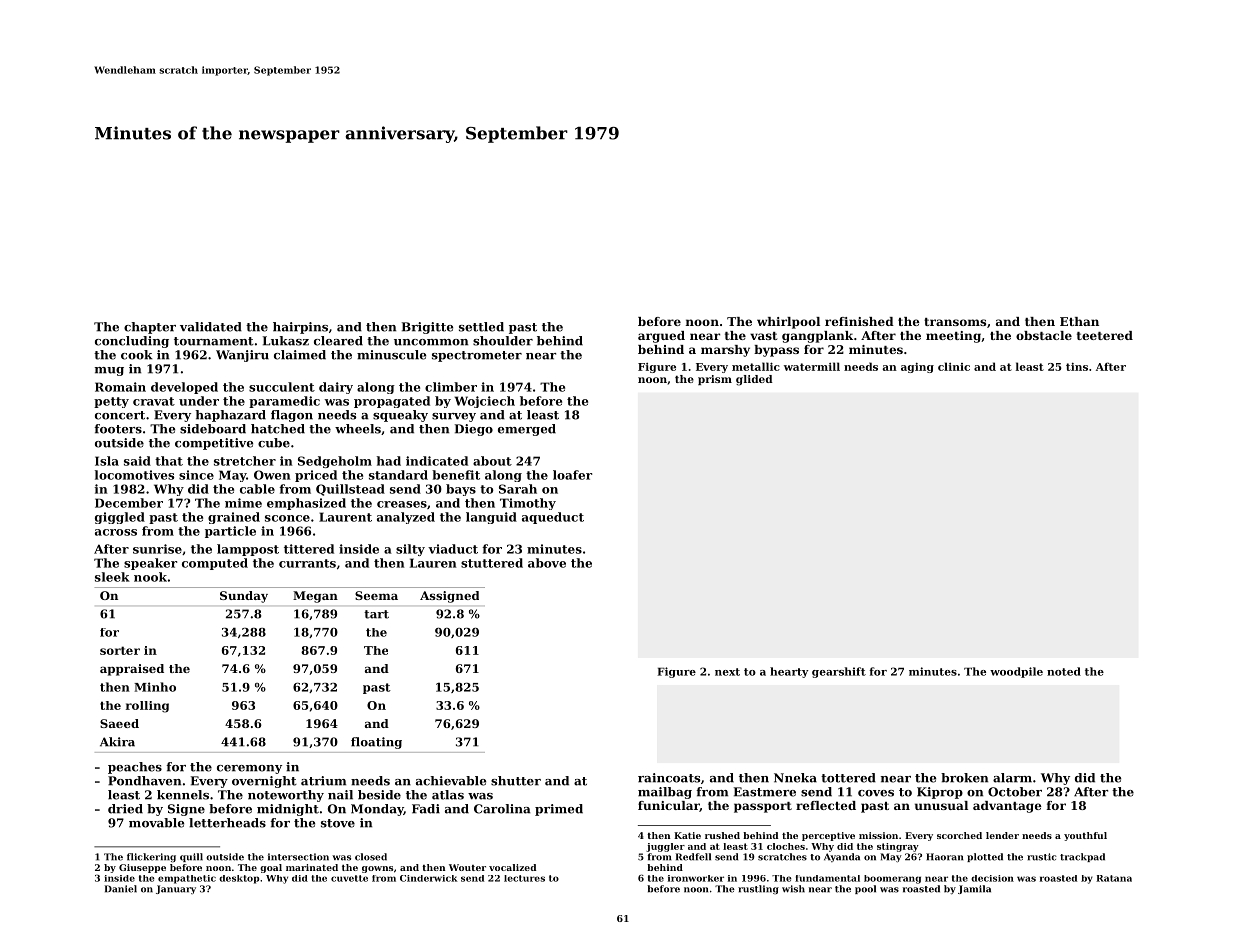 This page has height=952, width=1233. Describe the element at coordinates (527, 430) in the page. I see `emerged` at that location.
